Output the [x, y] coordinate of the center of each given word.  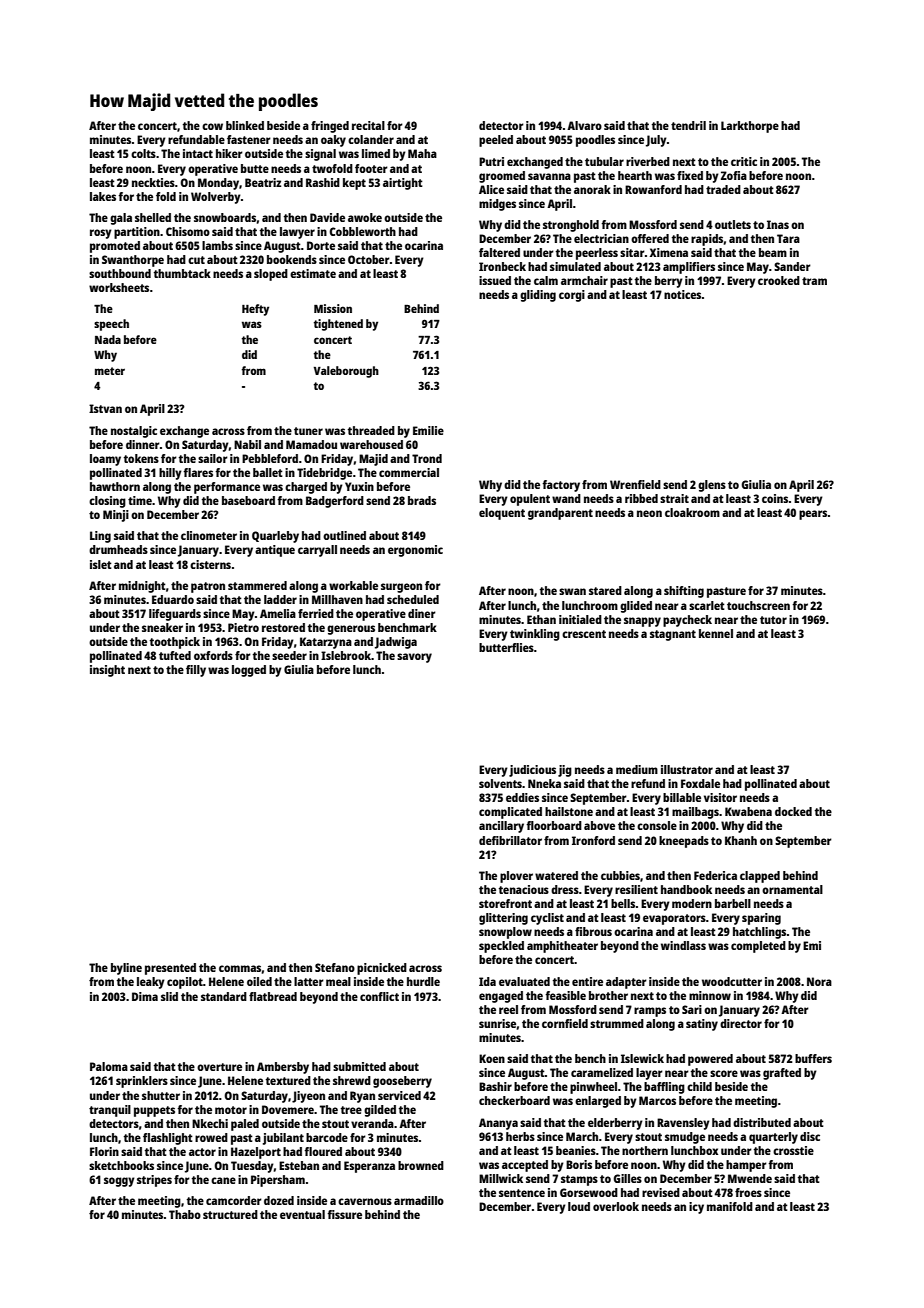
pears [813, 515]
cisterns [210, 564]
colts [143, 153]
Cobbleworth [362, 231]
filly [196, 671]
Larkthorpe [750, 127]
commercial [409, 472]
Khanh [741, 840]
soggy [119, 1182]
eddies [522, 797]
